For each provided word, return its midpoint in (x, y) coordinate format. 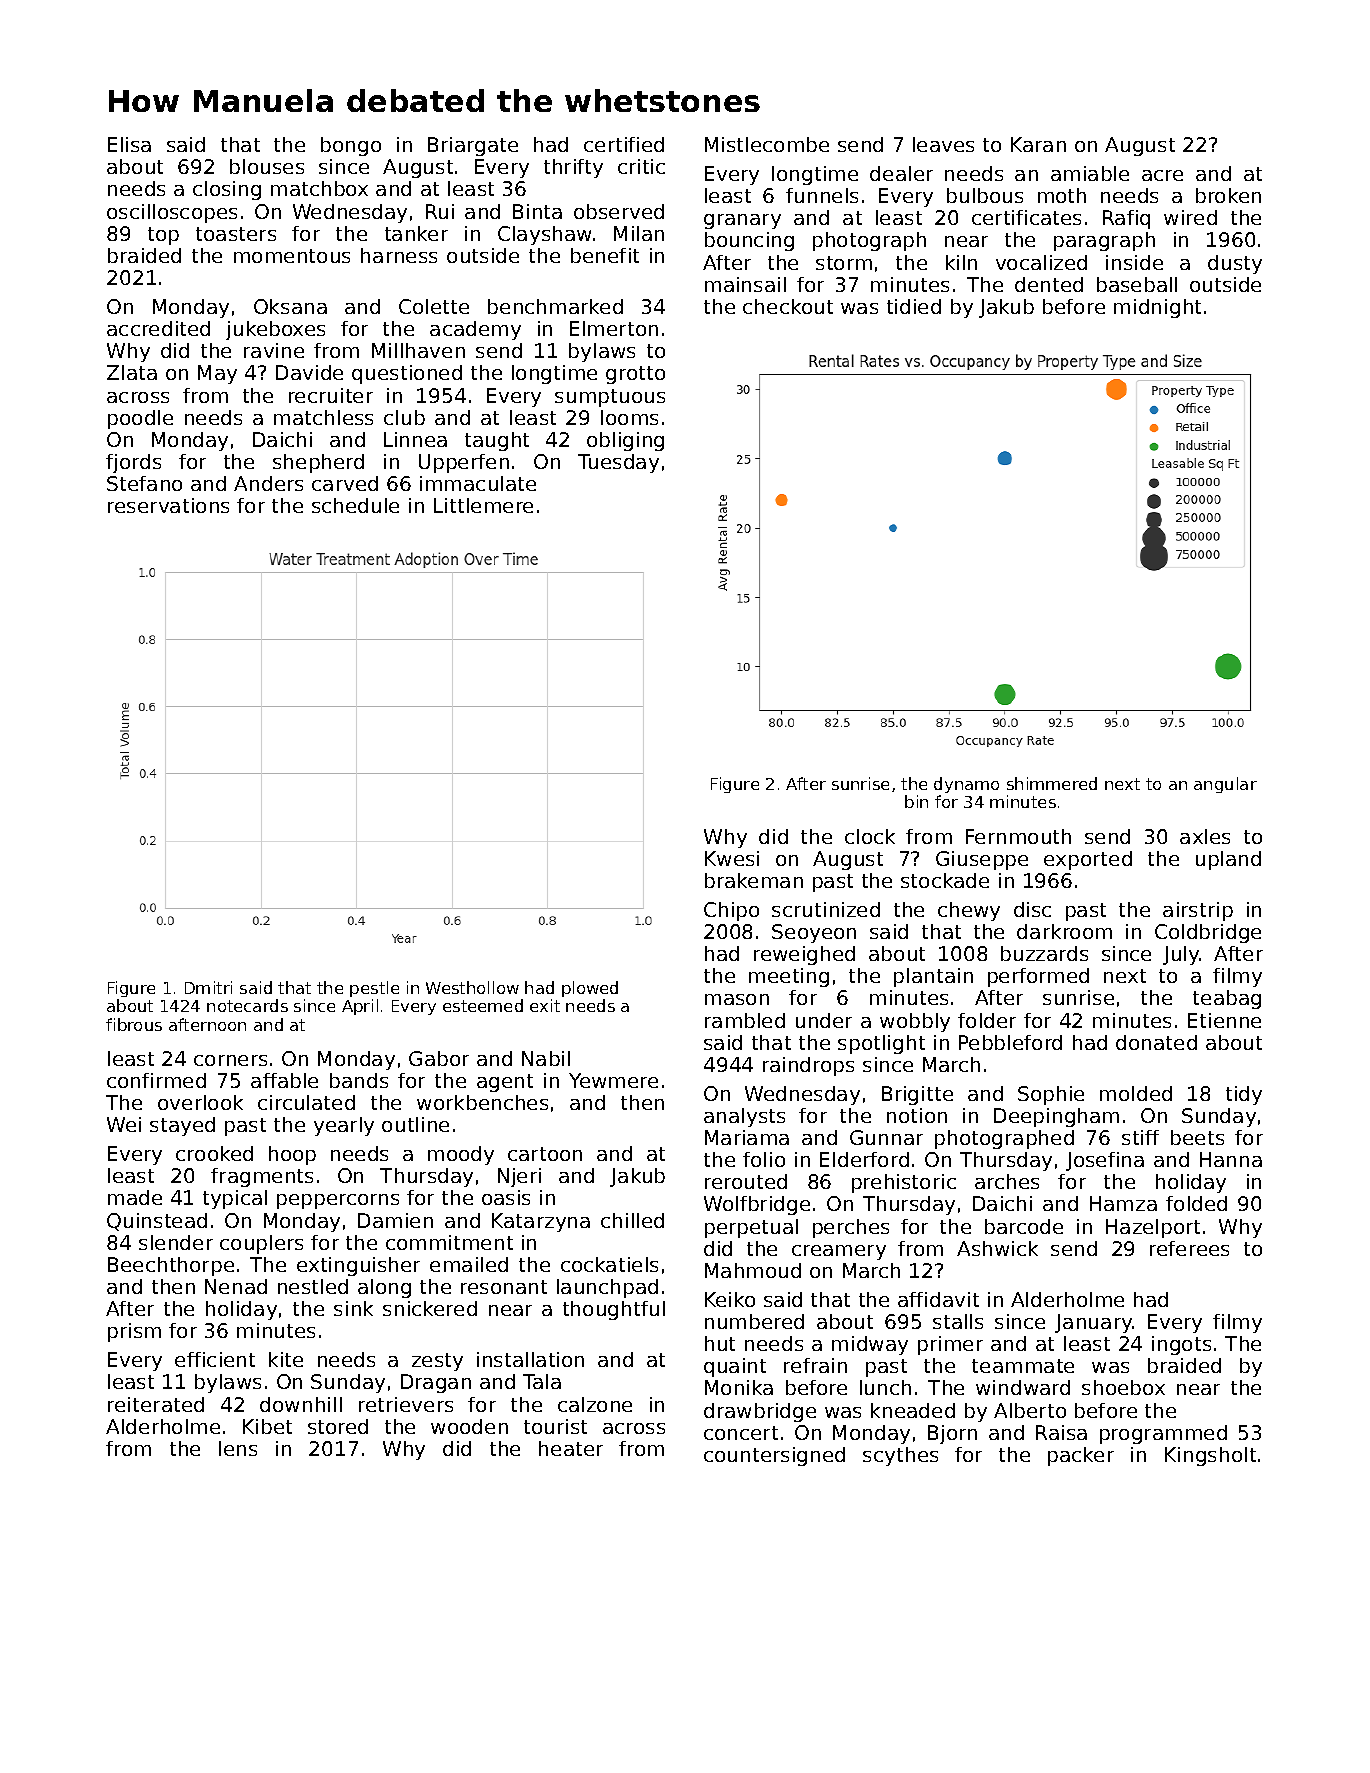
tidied (914, 306)
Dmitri (208, 987)
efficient (215, 1359)
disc (1032, 909)
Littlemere (483, 505)
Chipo (731, 911)
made (135, 1197)
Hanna (1231, 1159)
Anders (268, 483)
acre (1162, 175)
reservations (168, 505)
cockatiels (609, 1264)
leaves (943, 144)
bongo (351, 146)
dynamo (966, 785)
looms (629, 417)
